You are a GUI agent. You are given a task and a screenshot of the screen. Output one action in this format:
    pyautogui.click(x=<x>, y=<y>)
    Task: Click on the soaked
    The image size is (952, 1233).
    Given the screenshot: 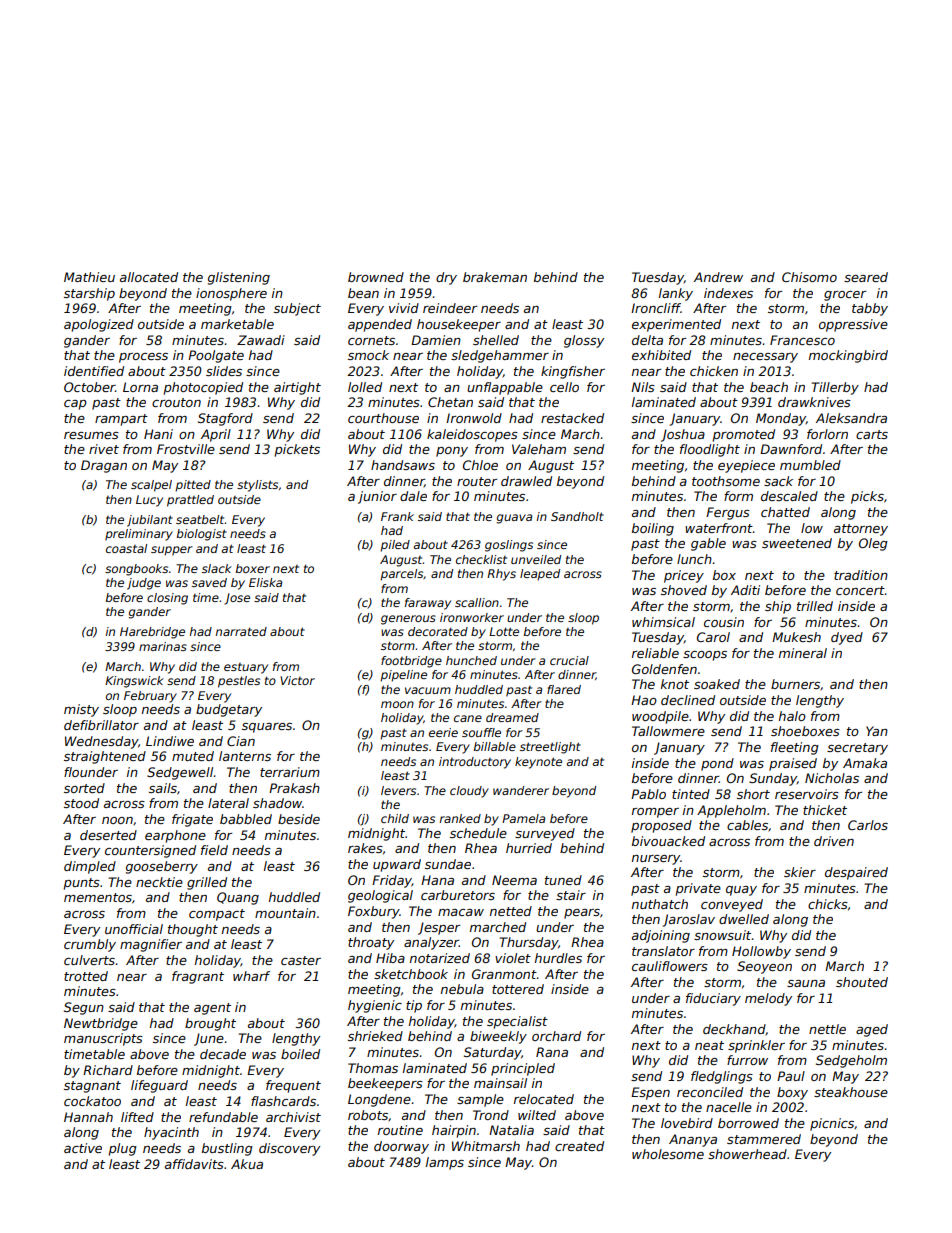 What is the action you would take?
    pyautogui.click(x=717, y=684)
